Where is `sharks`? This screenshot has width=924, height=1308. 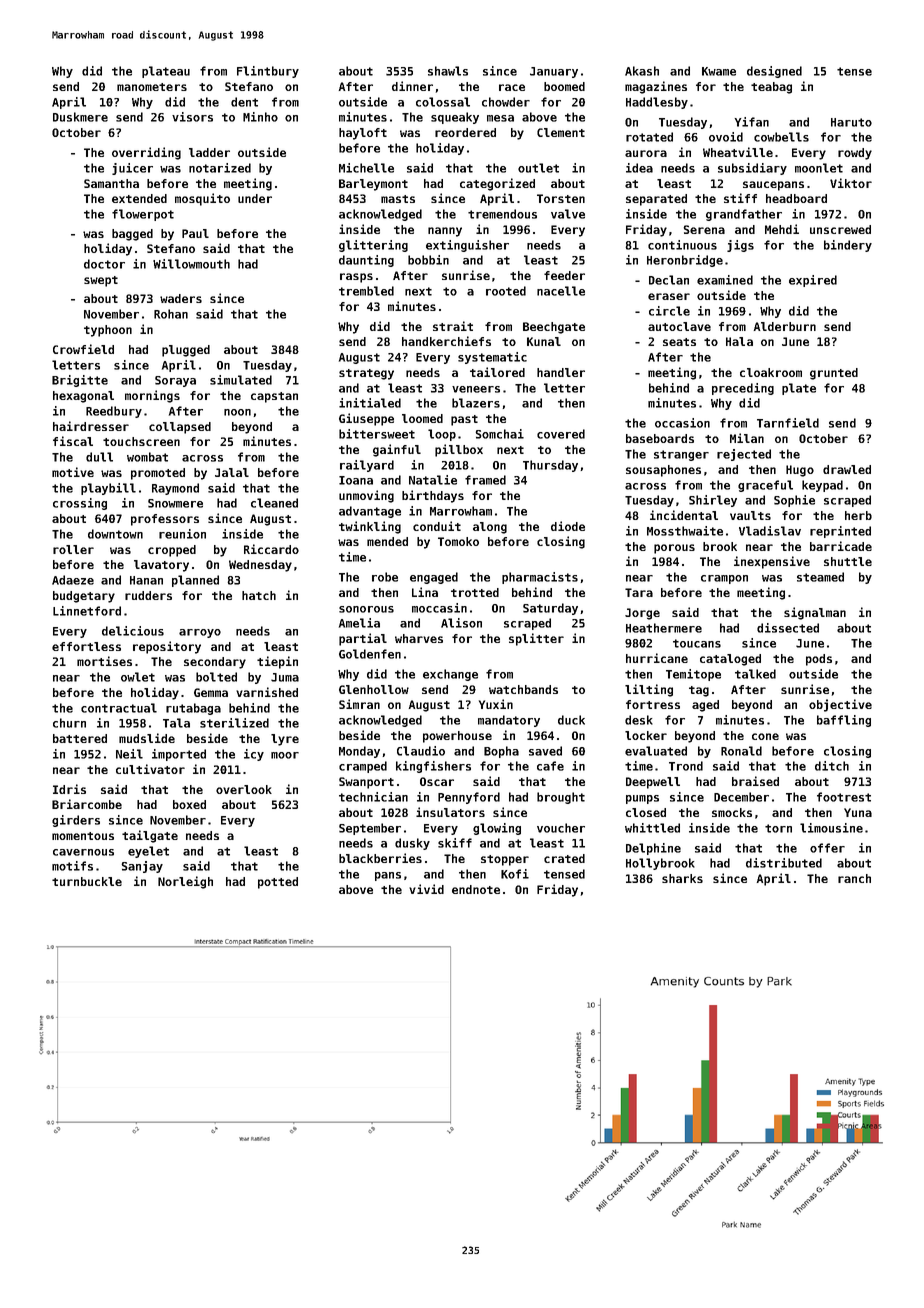
sharks is located at coordinates (682, 878).
